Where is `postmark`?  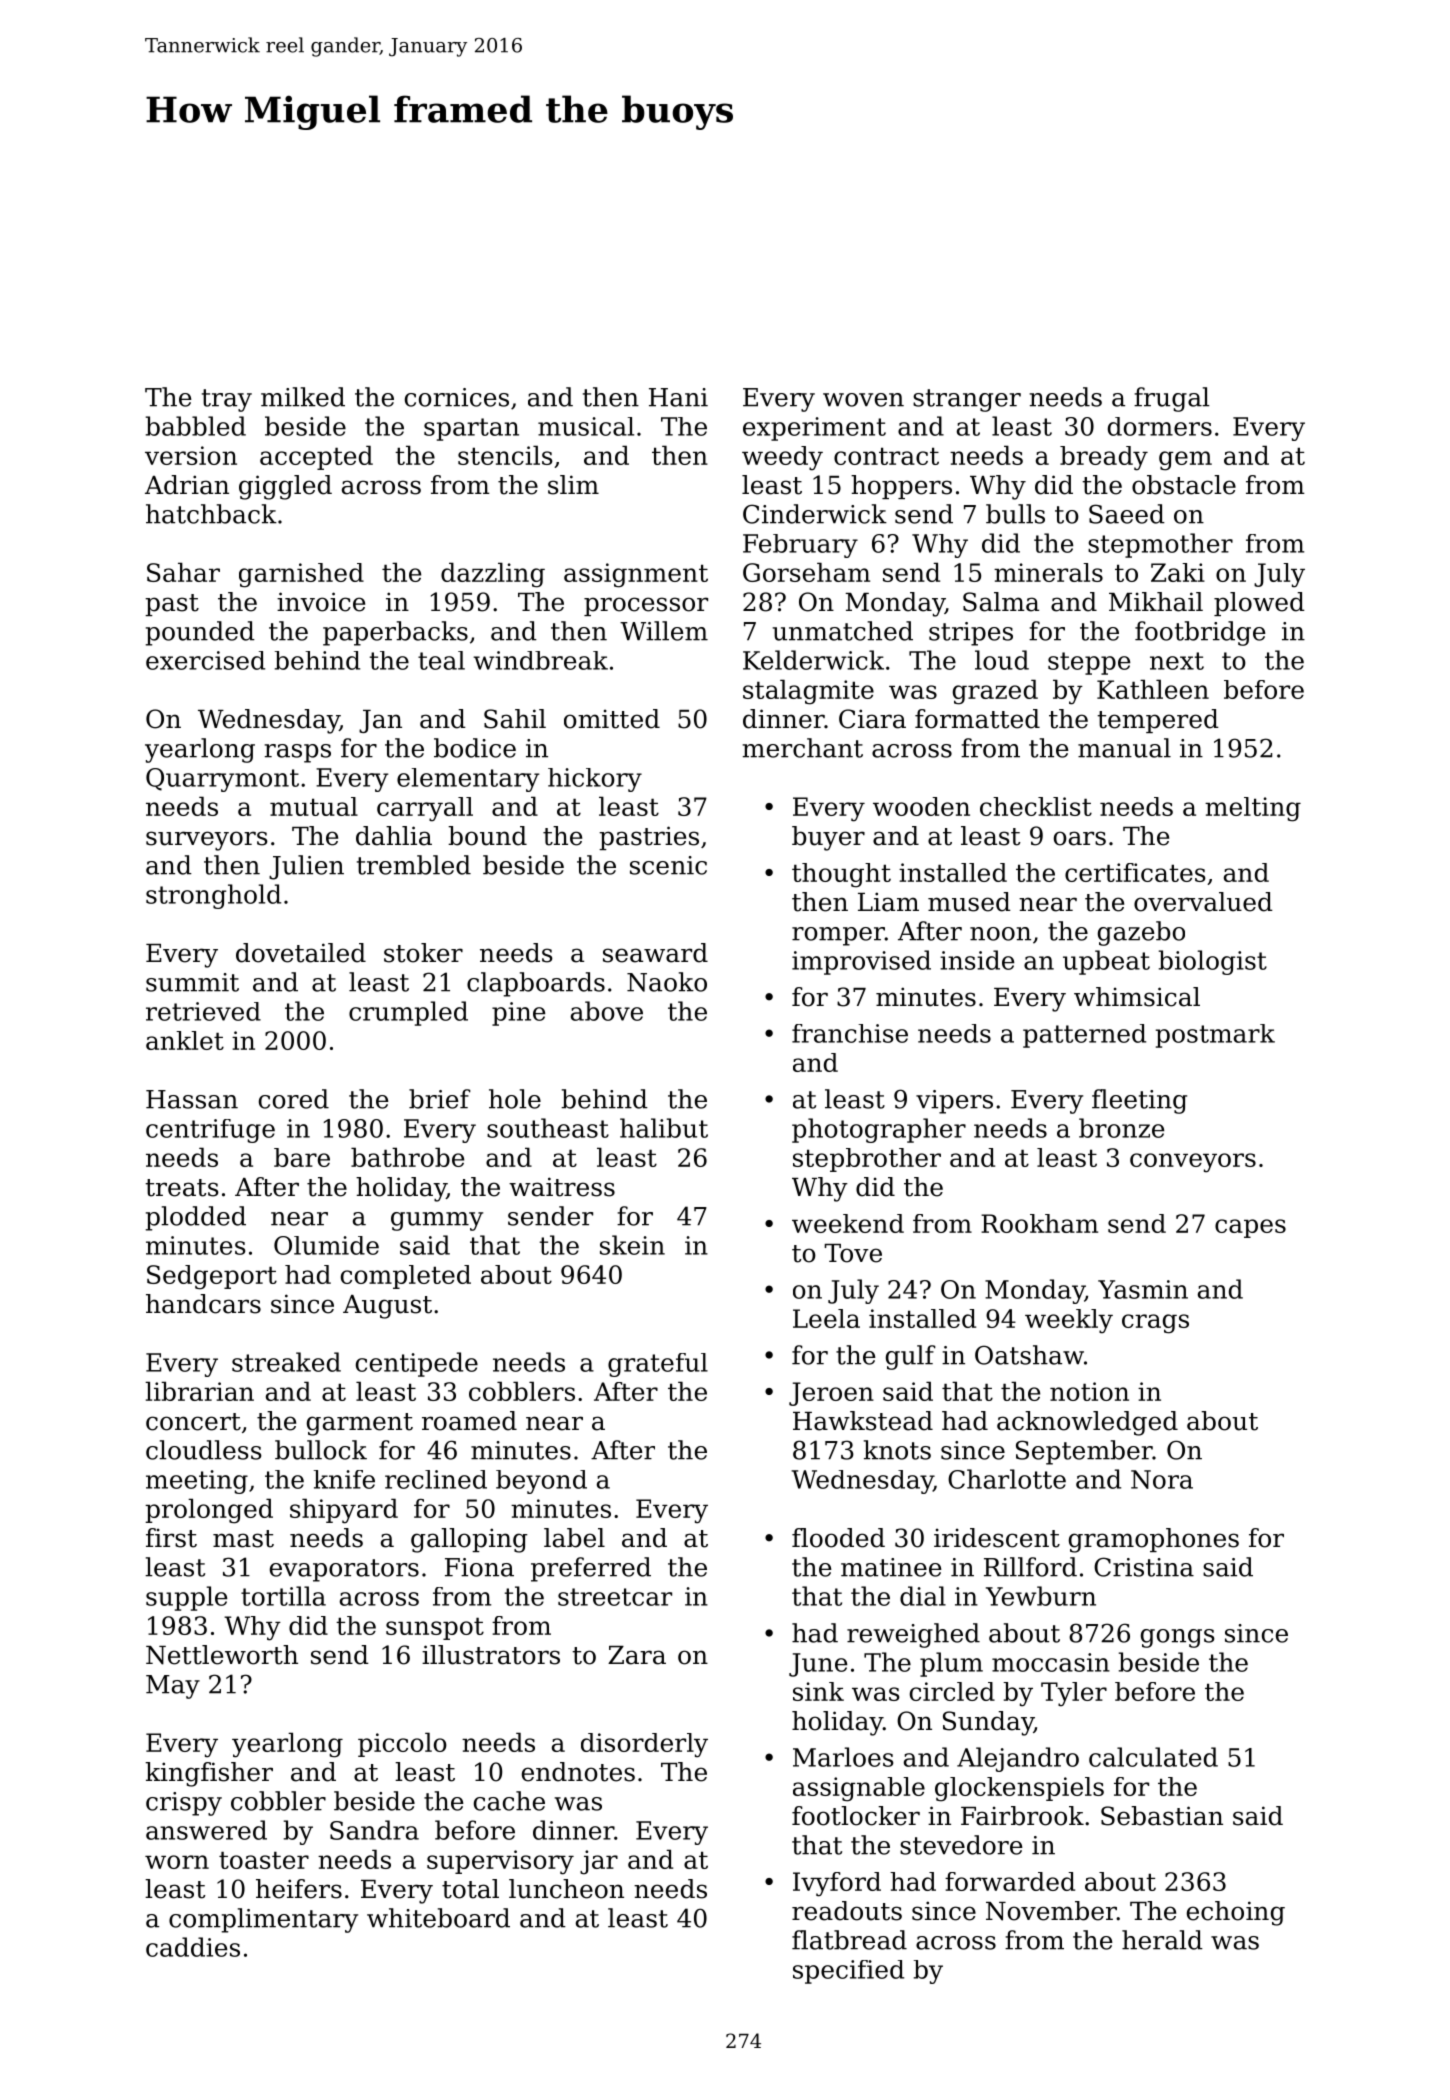 postmark is located at coordinates (1215, 1036).
